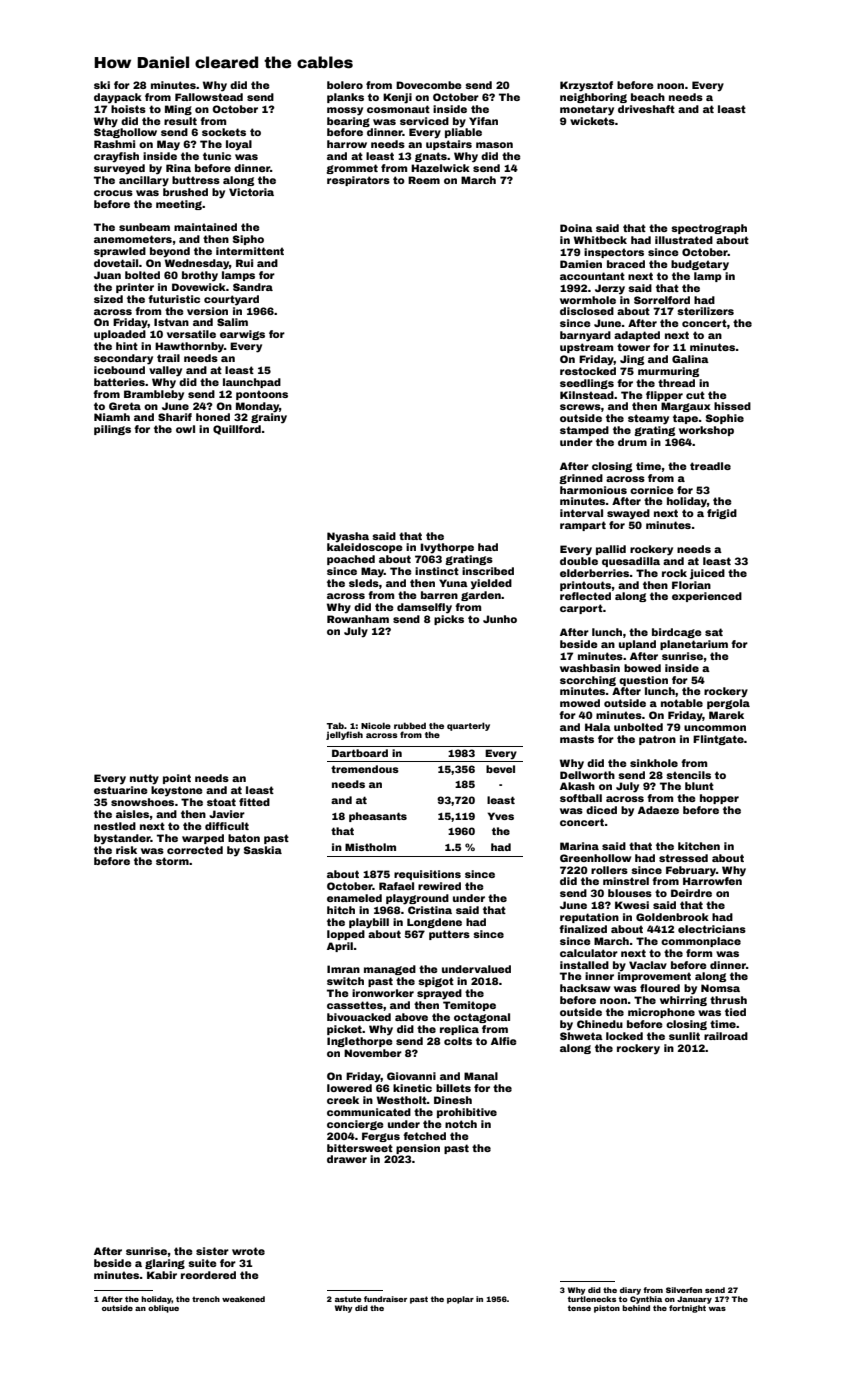  Describe the element at coordinates (719, 799) in the screenshot. I see `hopper` at that location.
